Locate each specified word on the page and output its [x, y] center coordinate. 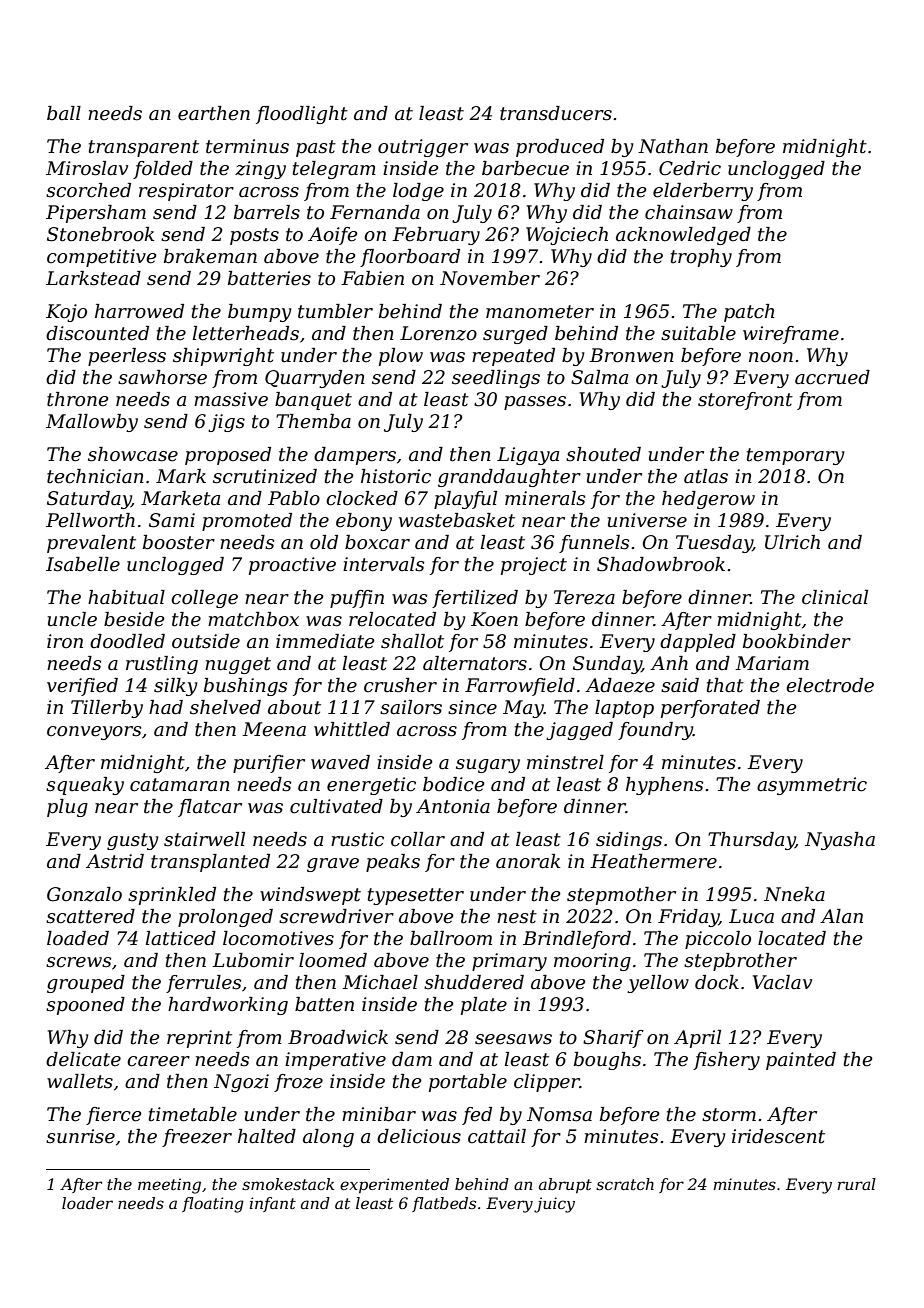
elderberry [703, 192]
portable [468, 1083]
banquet [313, 401]
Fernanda [375, 212]
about [294, 707]
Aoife [333, 236]
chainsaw [689, 212]
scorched [88, 190]
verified [82, 687]
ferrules [203, 984]
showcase [133, 454]
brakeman [210, 256]
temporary [796, 456]
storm [729, 1115]
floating [213, 1205]
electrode [830, 685]
